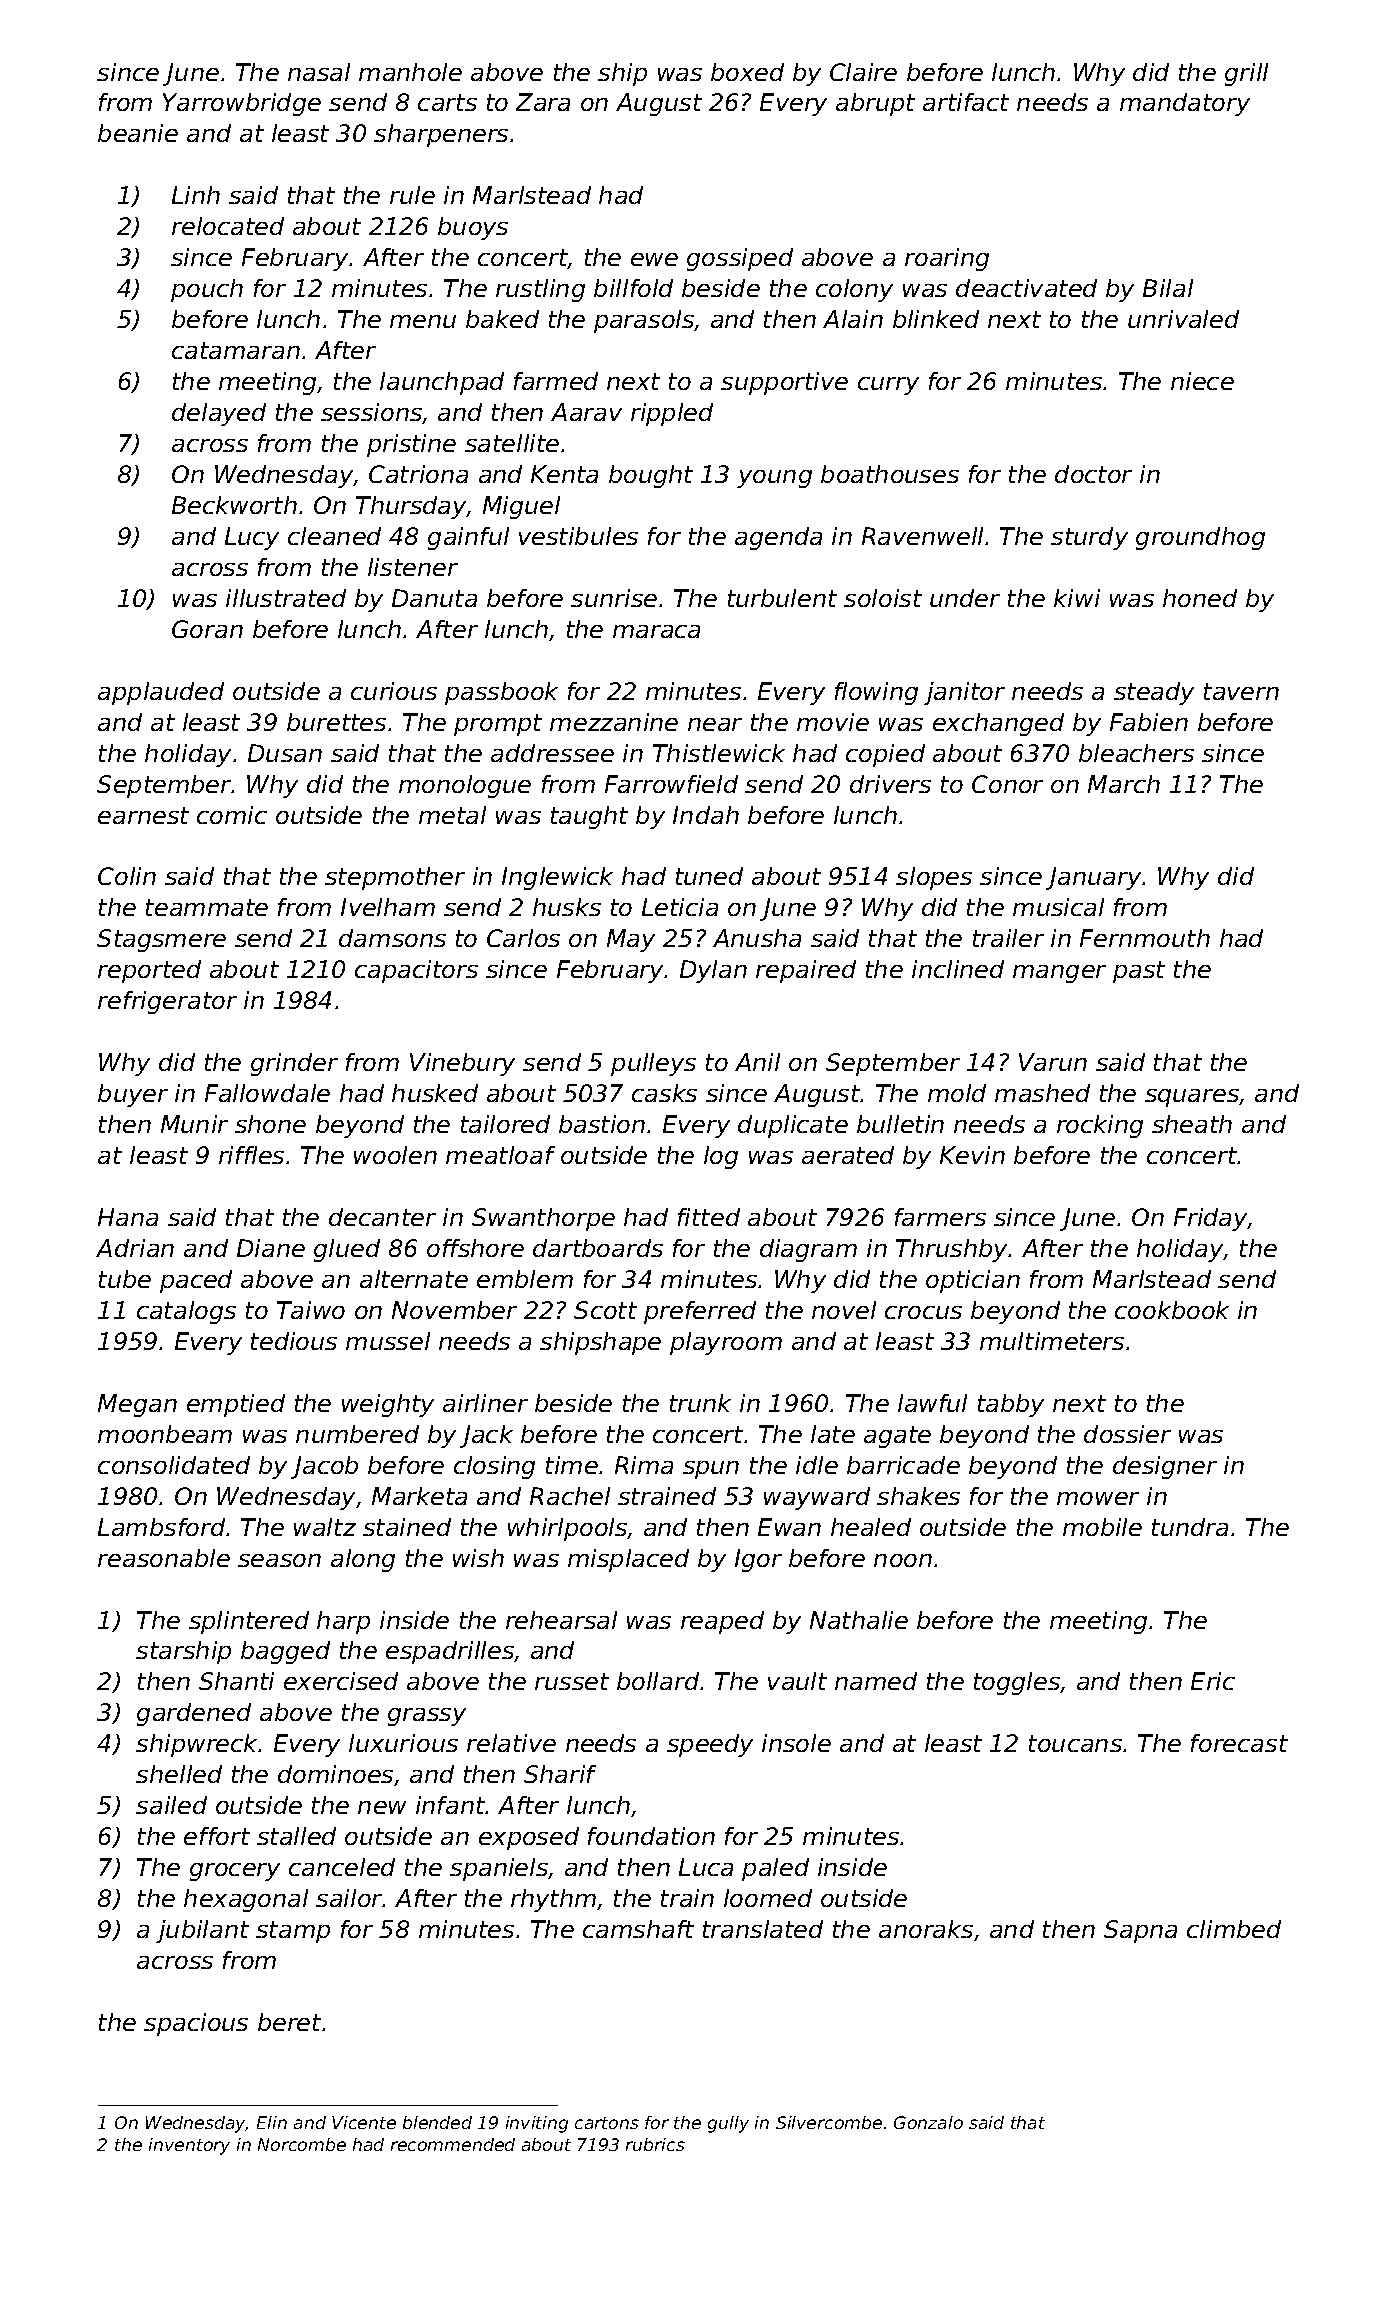 This image has width=1399, height=2304. Describe the element at coordinates (775, 1869) in the image. I see `paled` at that location.
